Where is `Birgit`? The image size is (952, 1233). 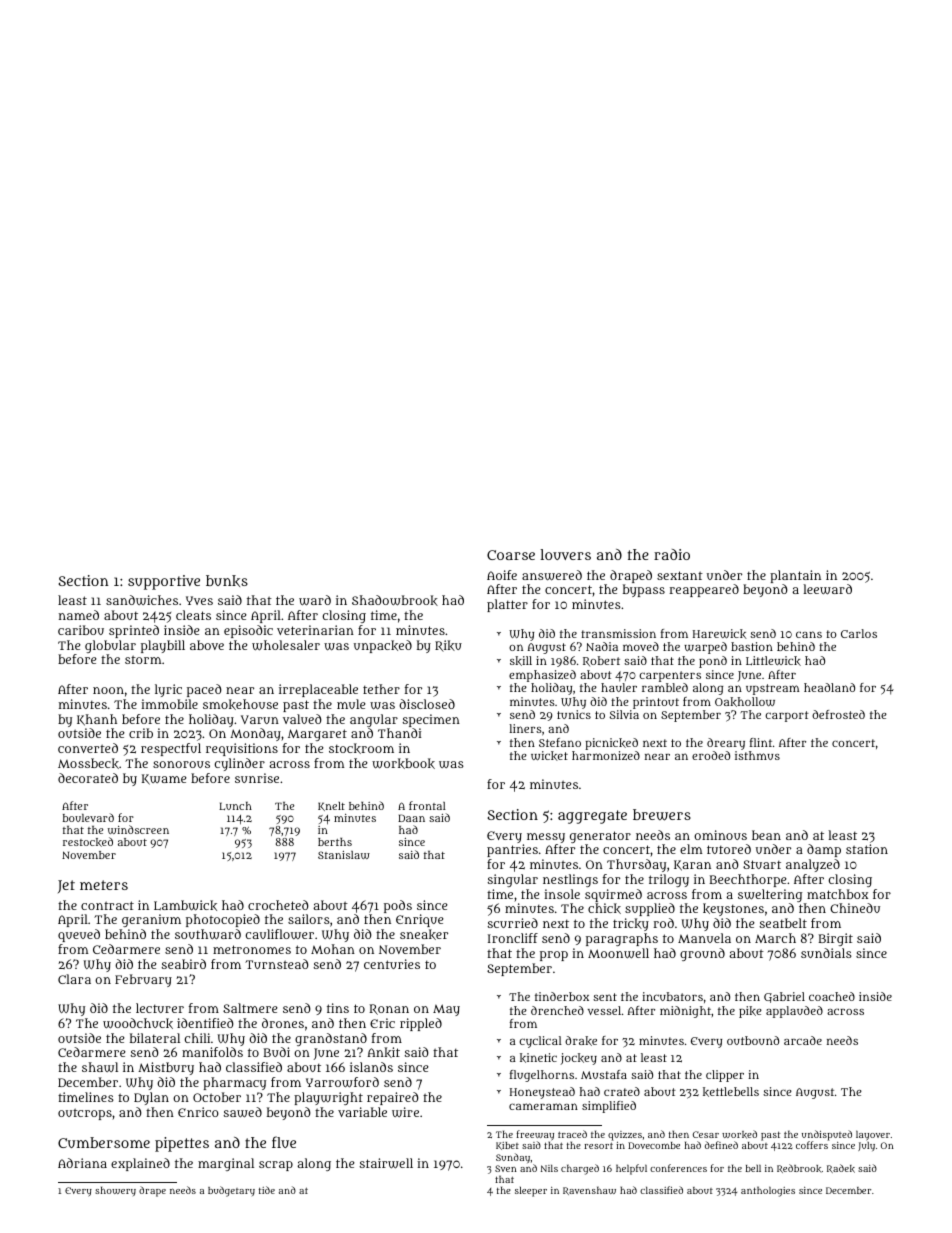 Birgit is located at coordinates (835, 939).
